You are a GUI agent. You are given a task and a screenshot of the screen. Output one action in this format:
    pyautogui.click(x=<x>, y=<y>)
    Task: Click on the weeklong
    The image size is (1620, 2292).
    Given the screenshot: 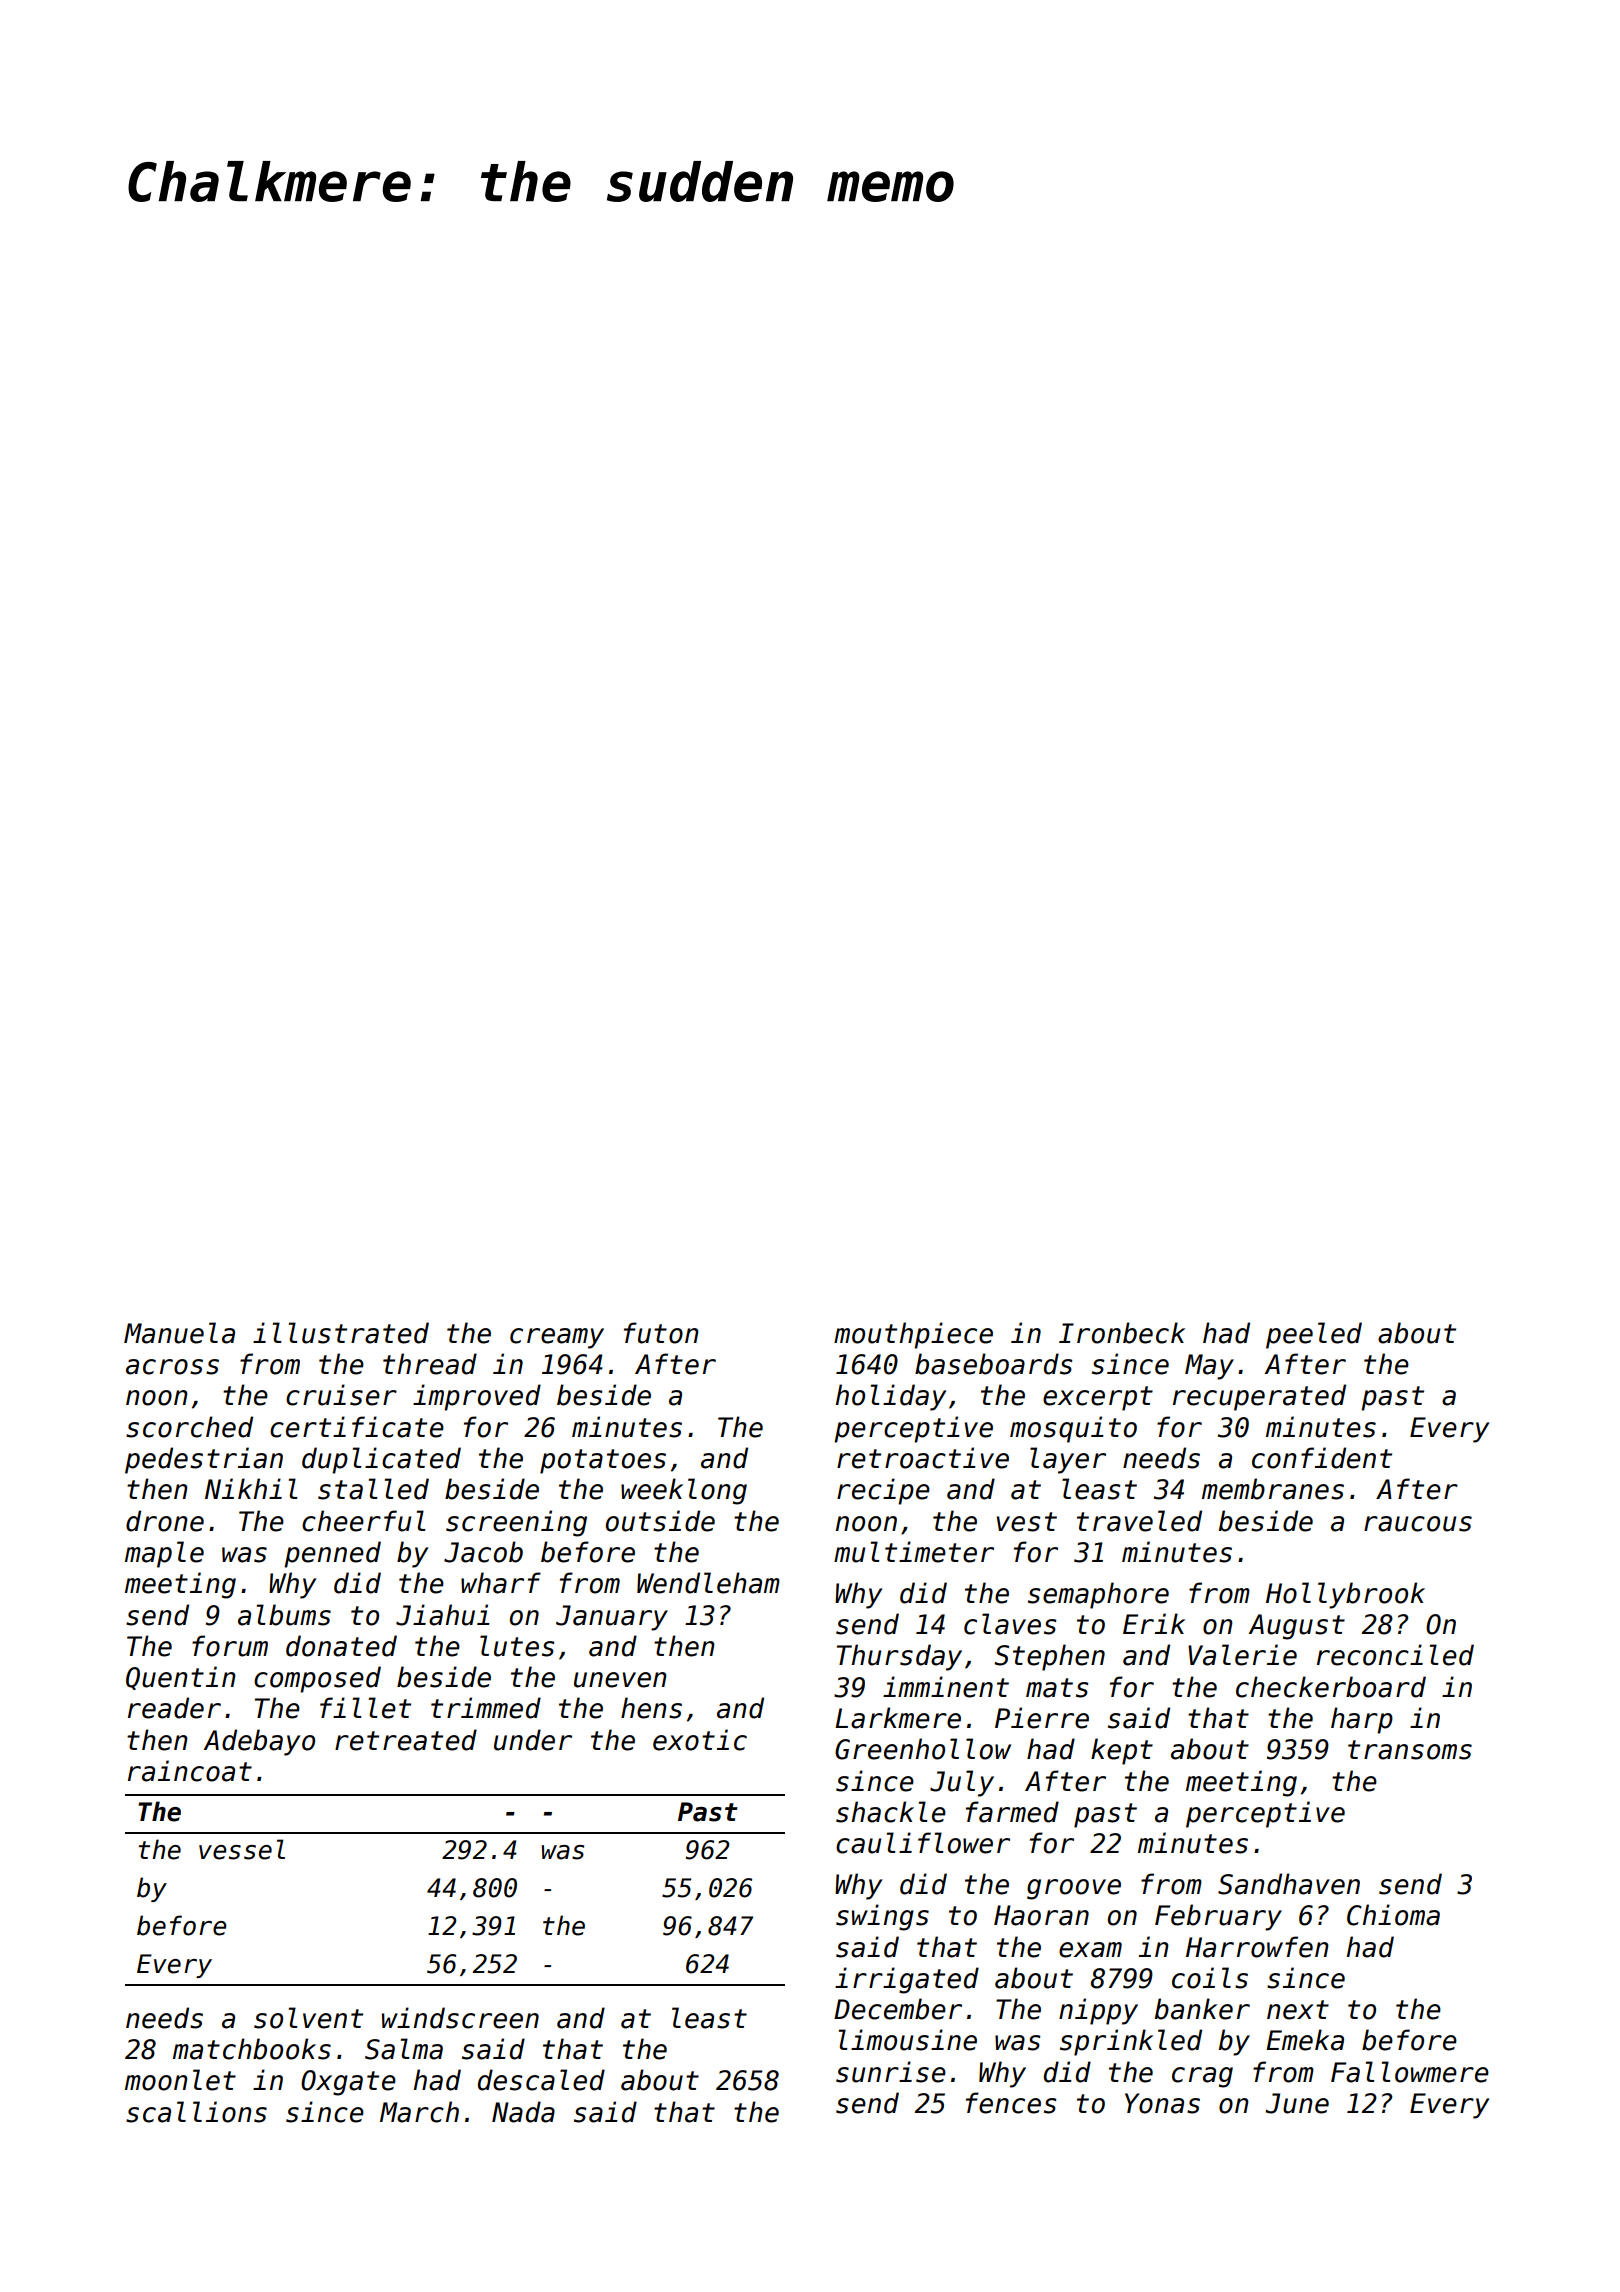 What is the action you would take?
    pyautogui.click(x=684, y=1491)
